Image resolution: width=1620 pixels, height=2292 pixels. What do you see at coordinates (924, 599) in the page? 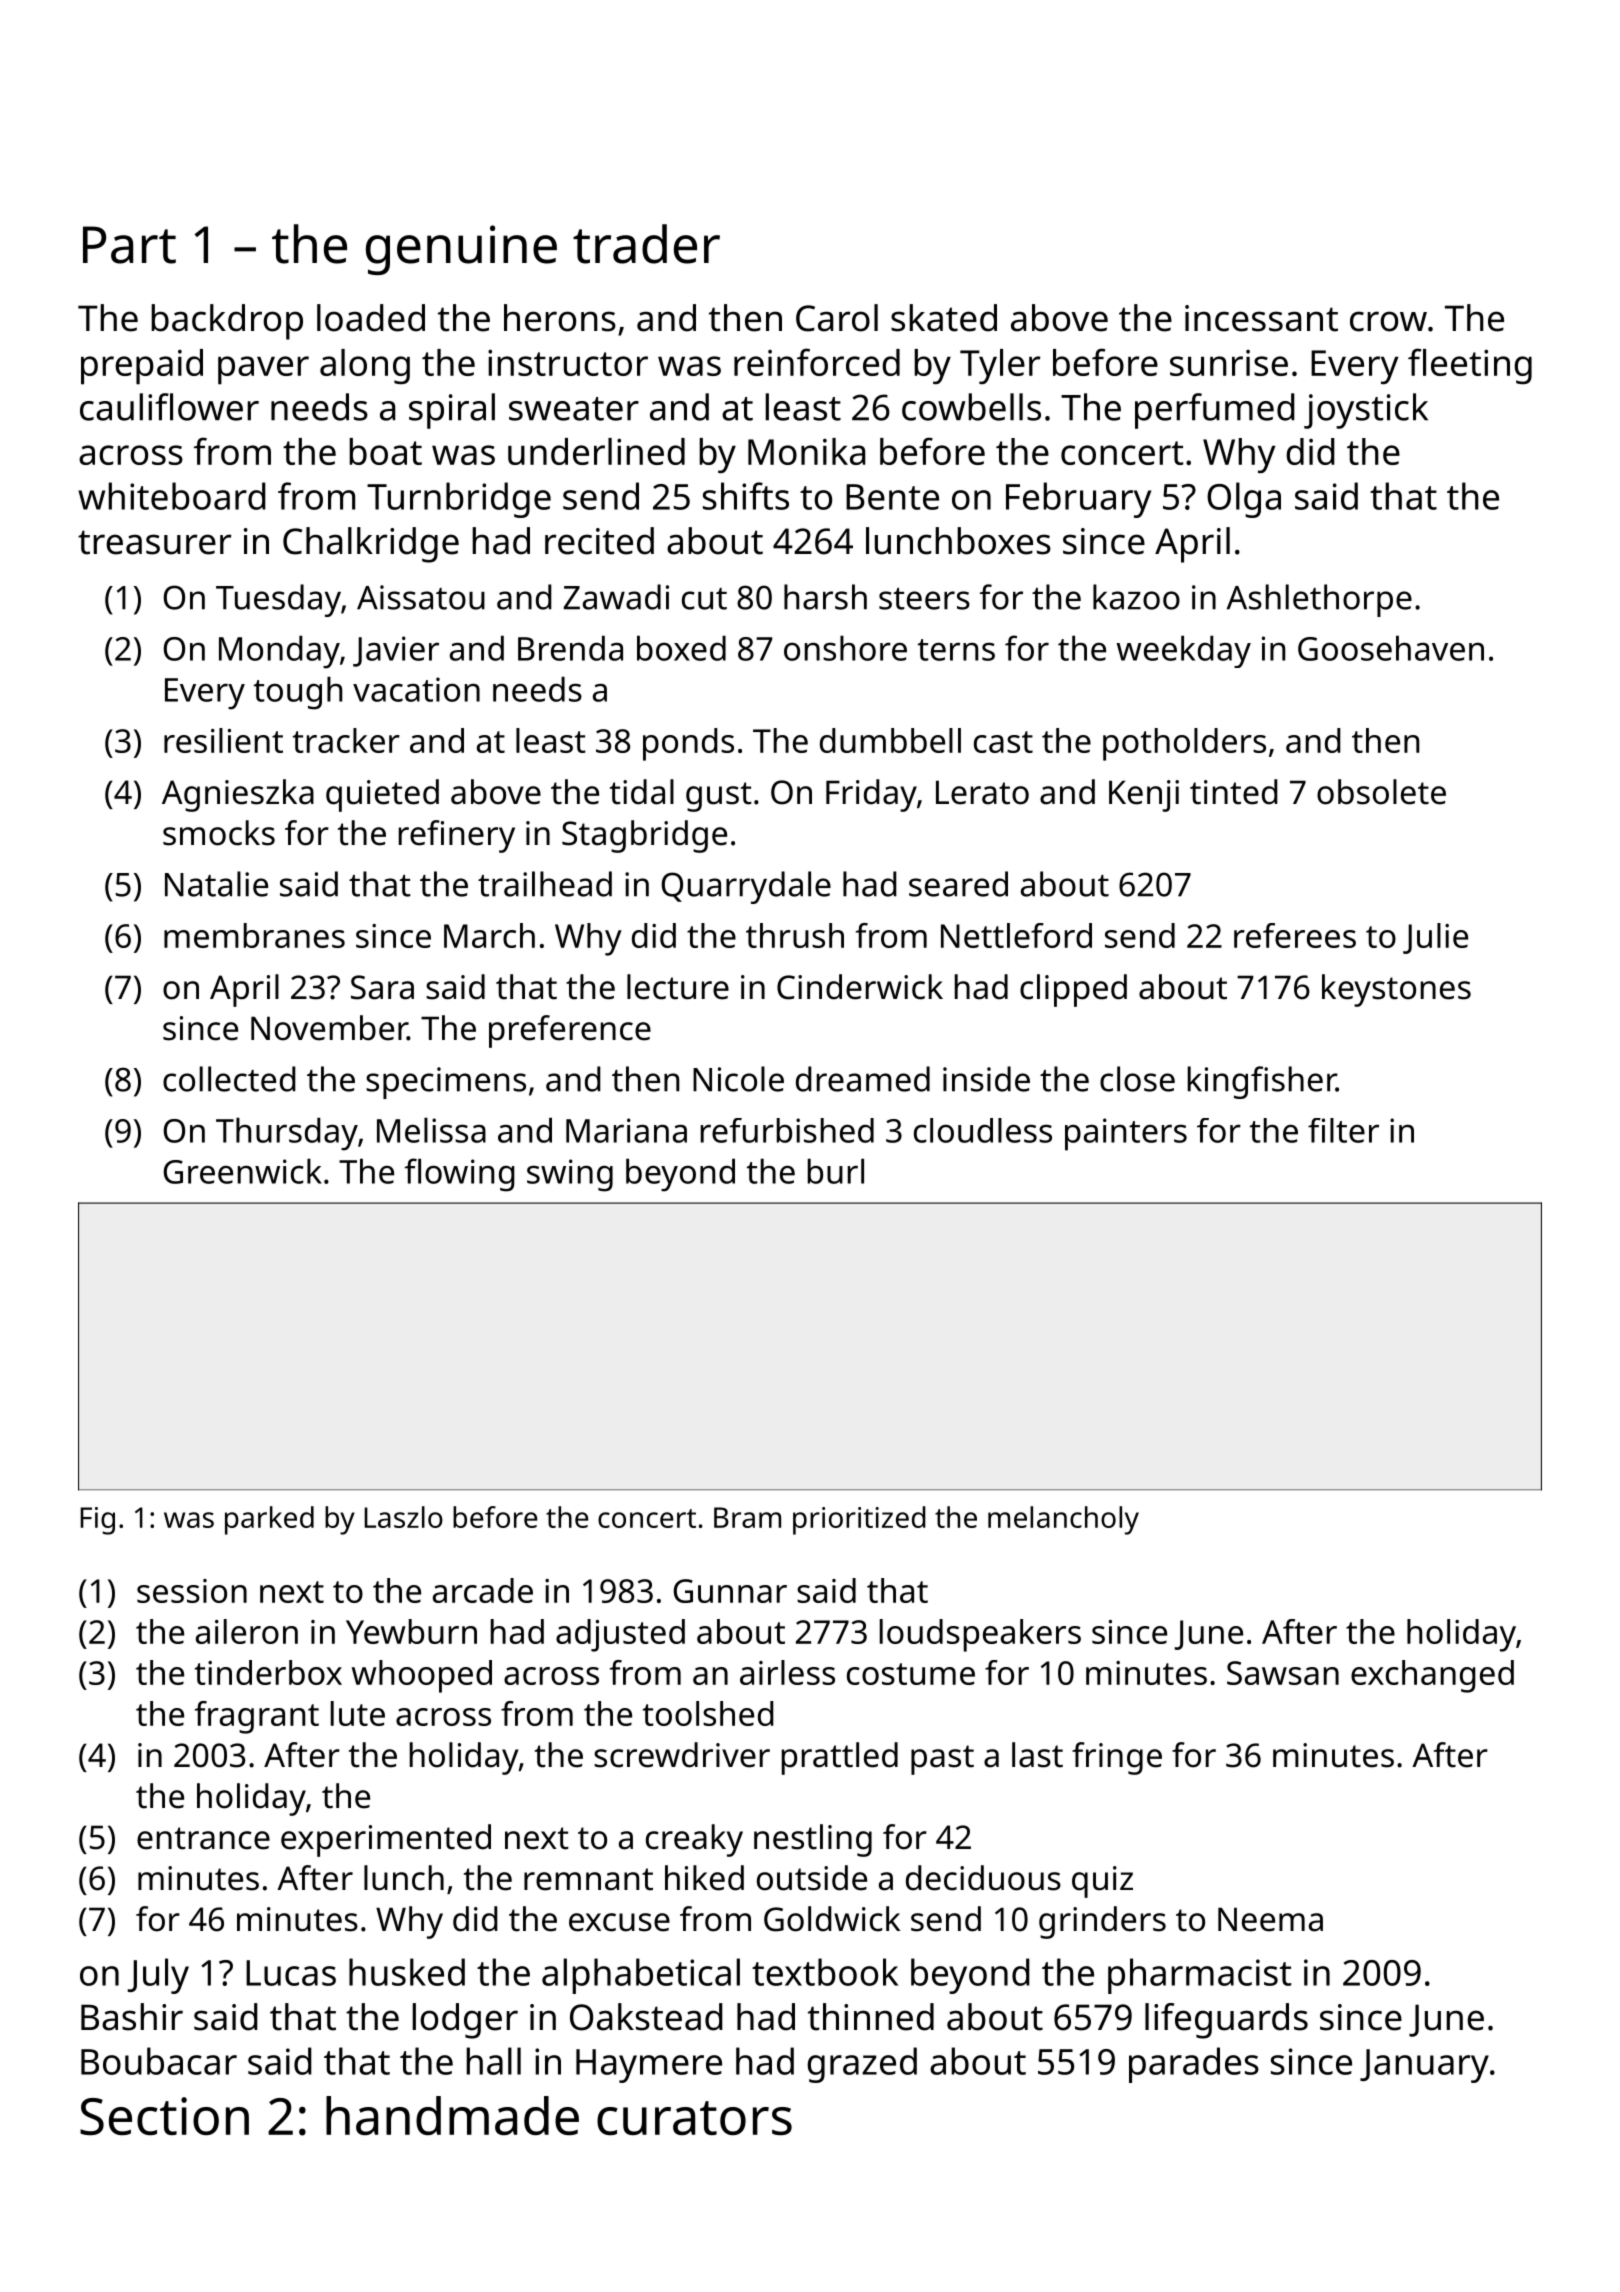
I see `steers` at bounding box center [924, 599].
